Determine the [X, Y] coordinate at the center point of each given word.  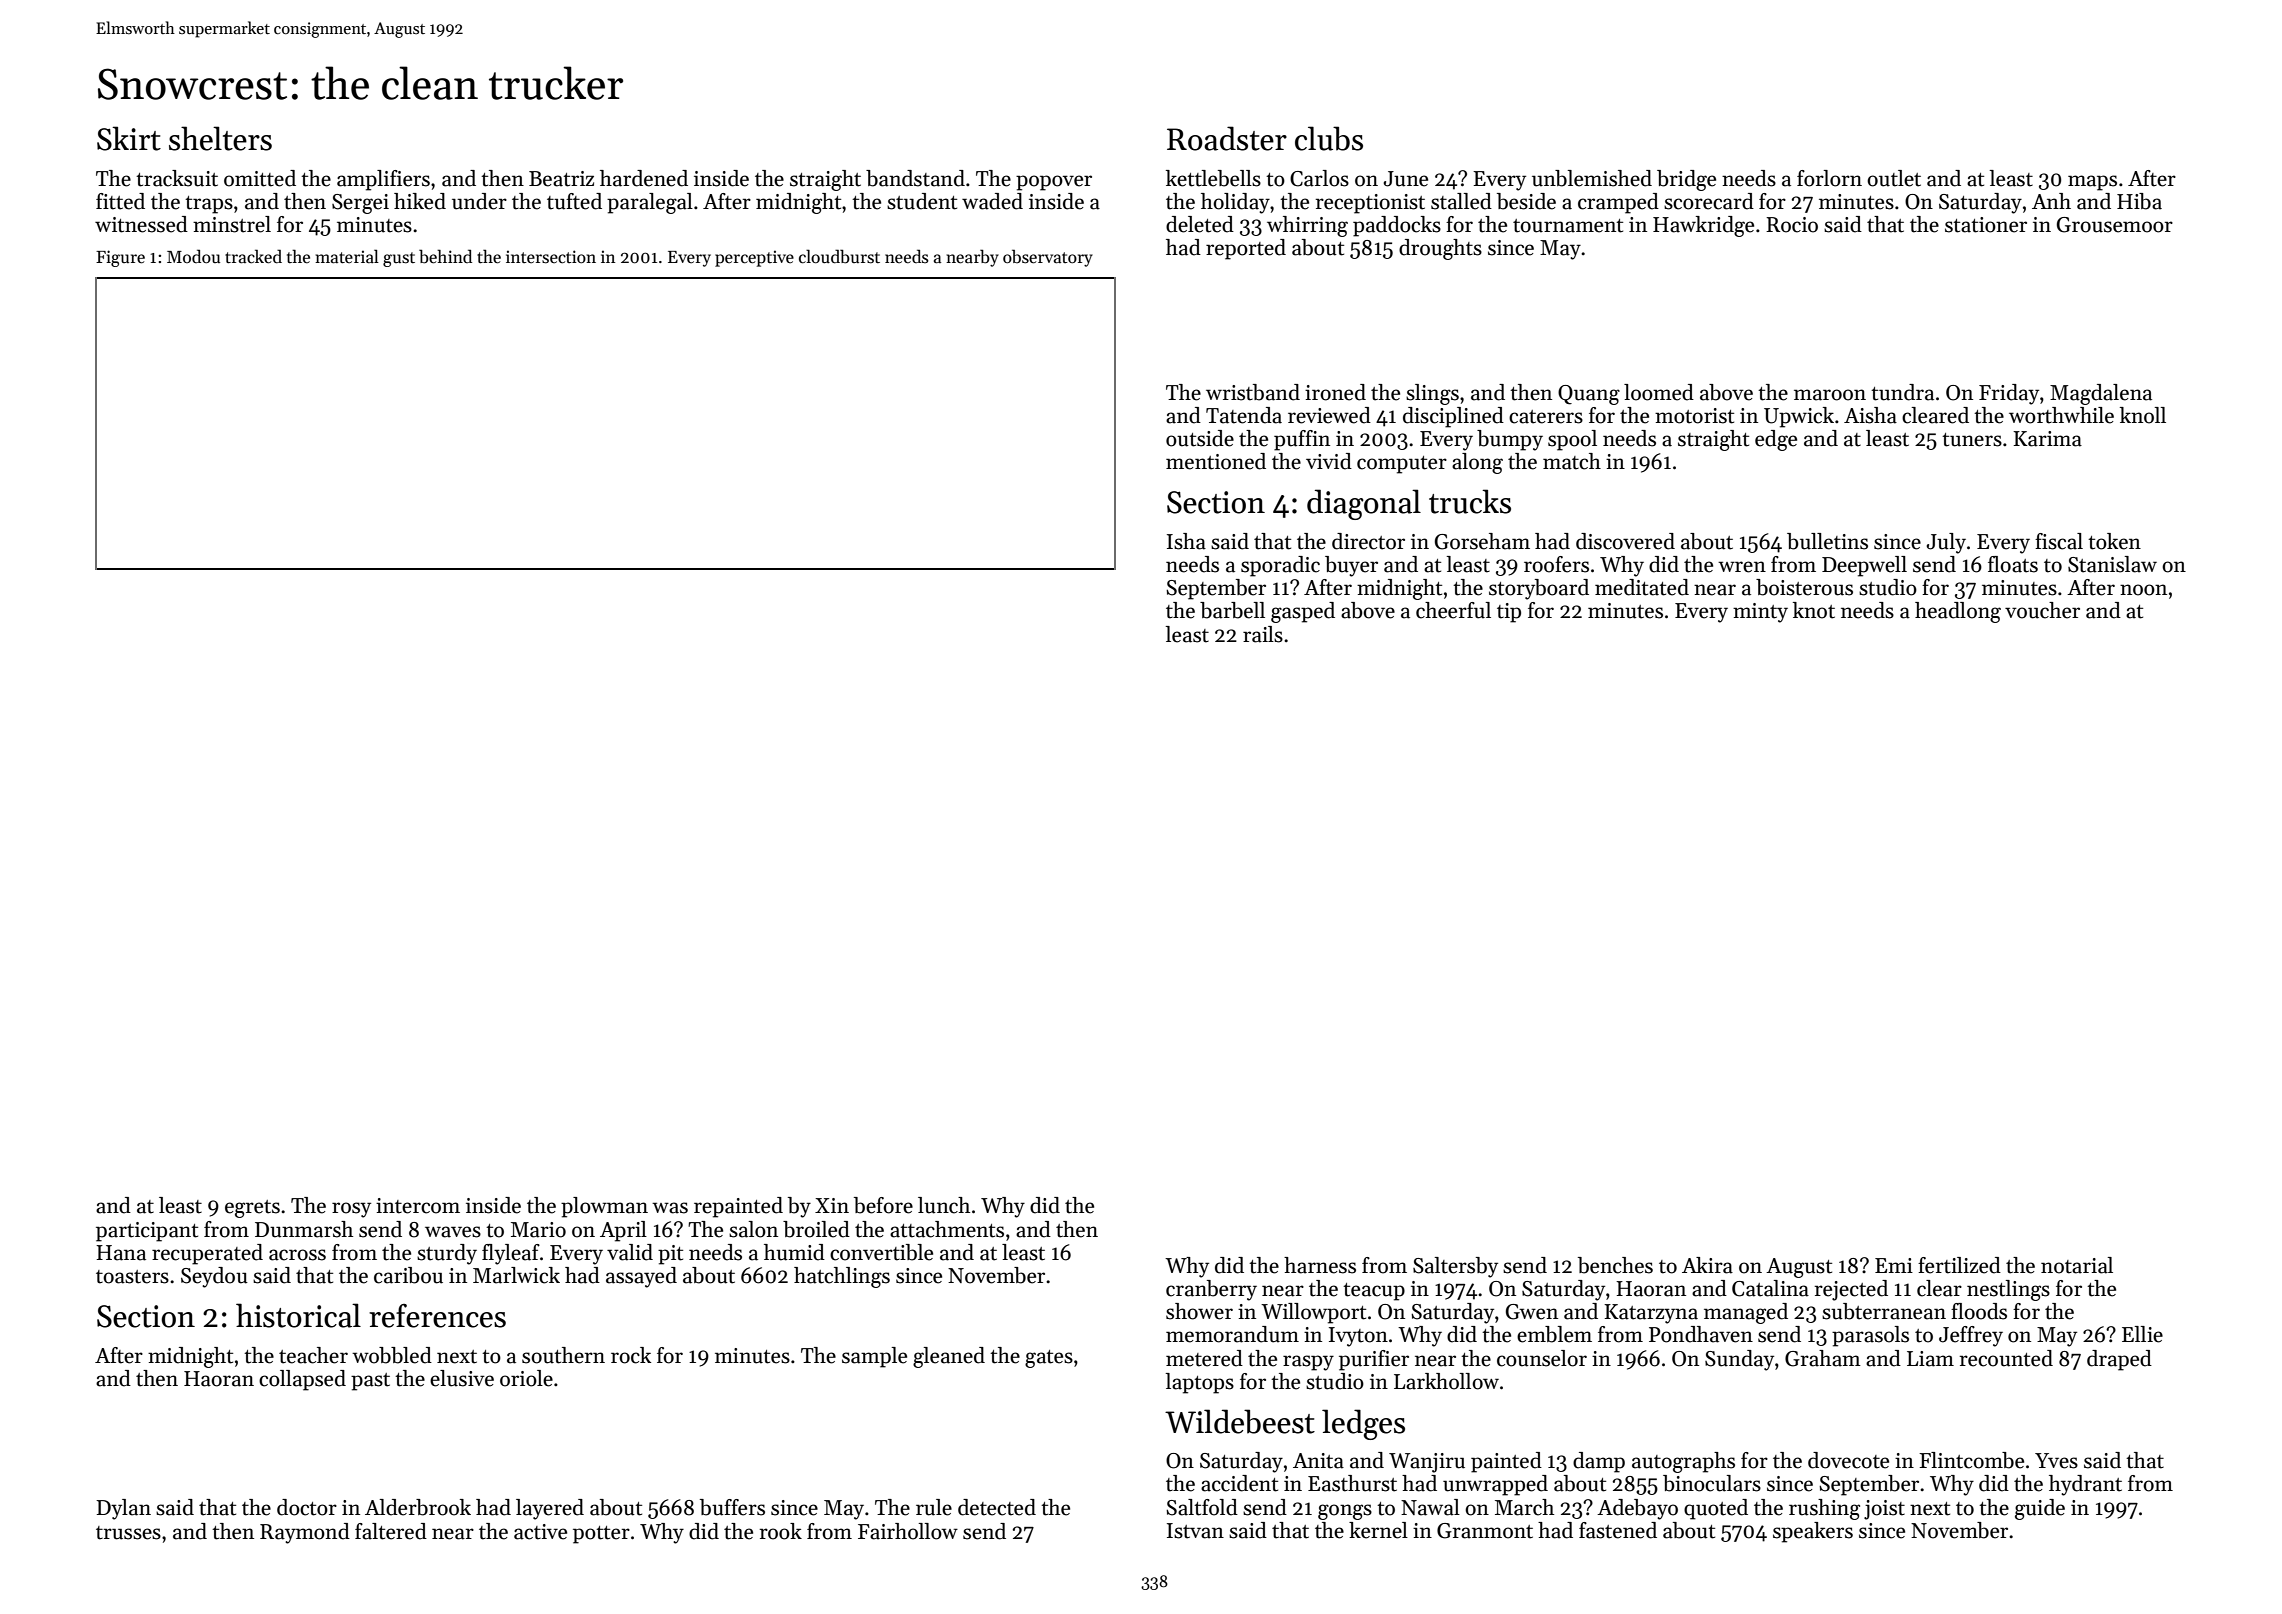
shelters [220, 138]
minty [1760, 613]
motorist [1694, 416]
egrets [252, 1209]
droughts [1440, 249]
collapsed [302, 1380]
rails [1263, 634]
